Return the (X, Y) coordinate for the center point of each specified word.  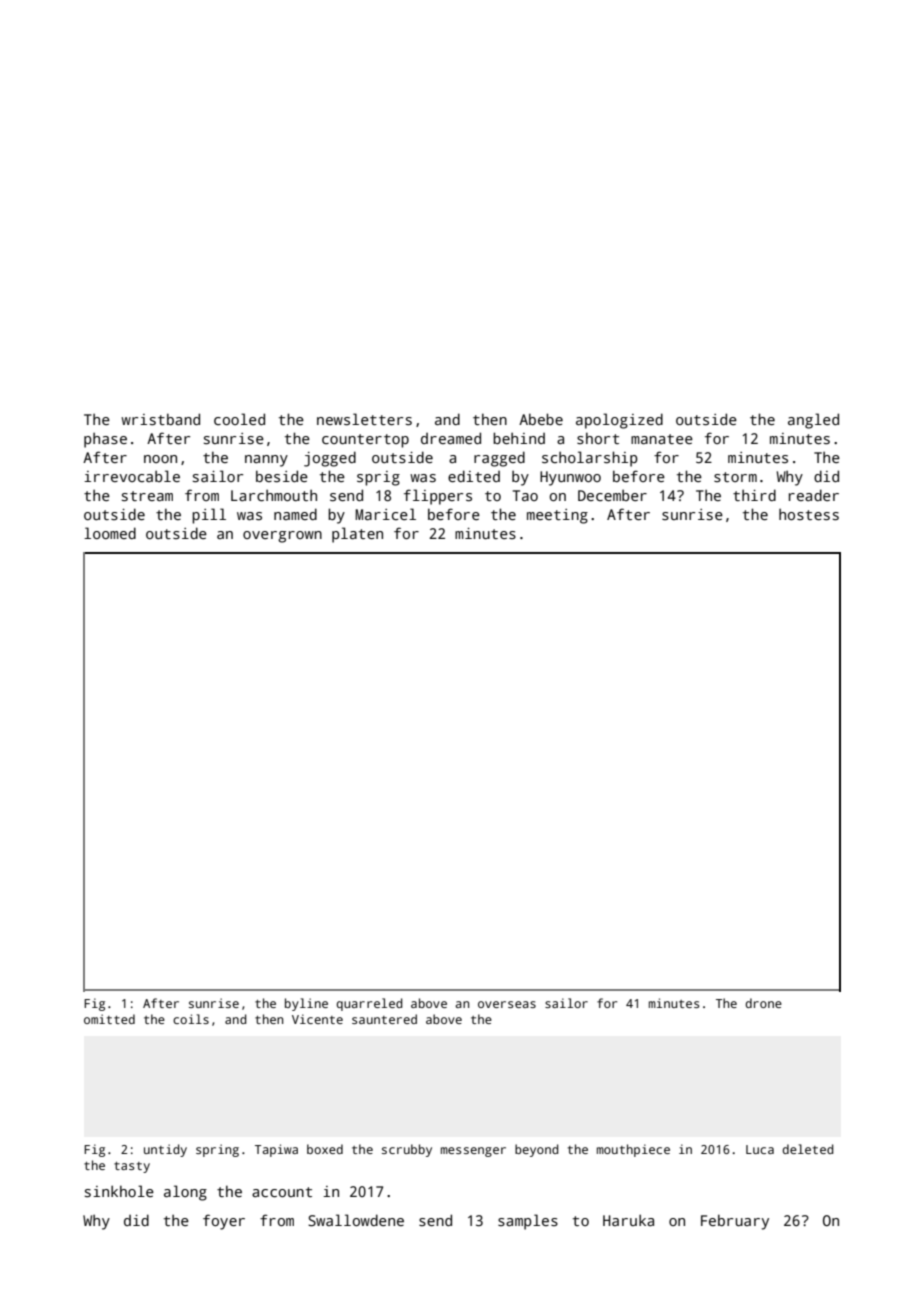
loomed (110, 533)
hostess (809, 514)
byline (306, 1004)
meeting (557, 516)
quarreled (369, 1004)
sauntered (384, 1019)
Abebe (541, 419)
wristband (160, 419)
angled (813, 421)
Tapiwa (276, 1150)
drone (763, 1003)
